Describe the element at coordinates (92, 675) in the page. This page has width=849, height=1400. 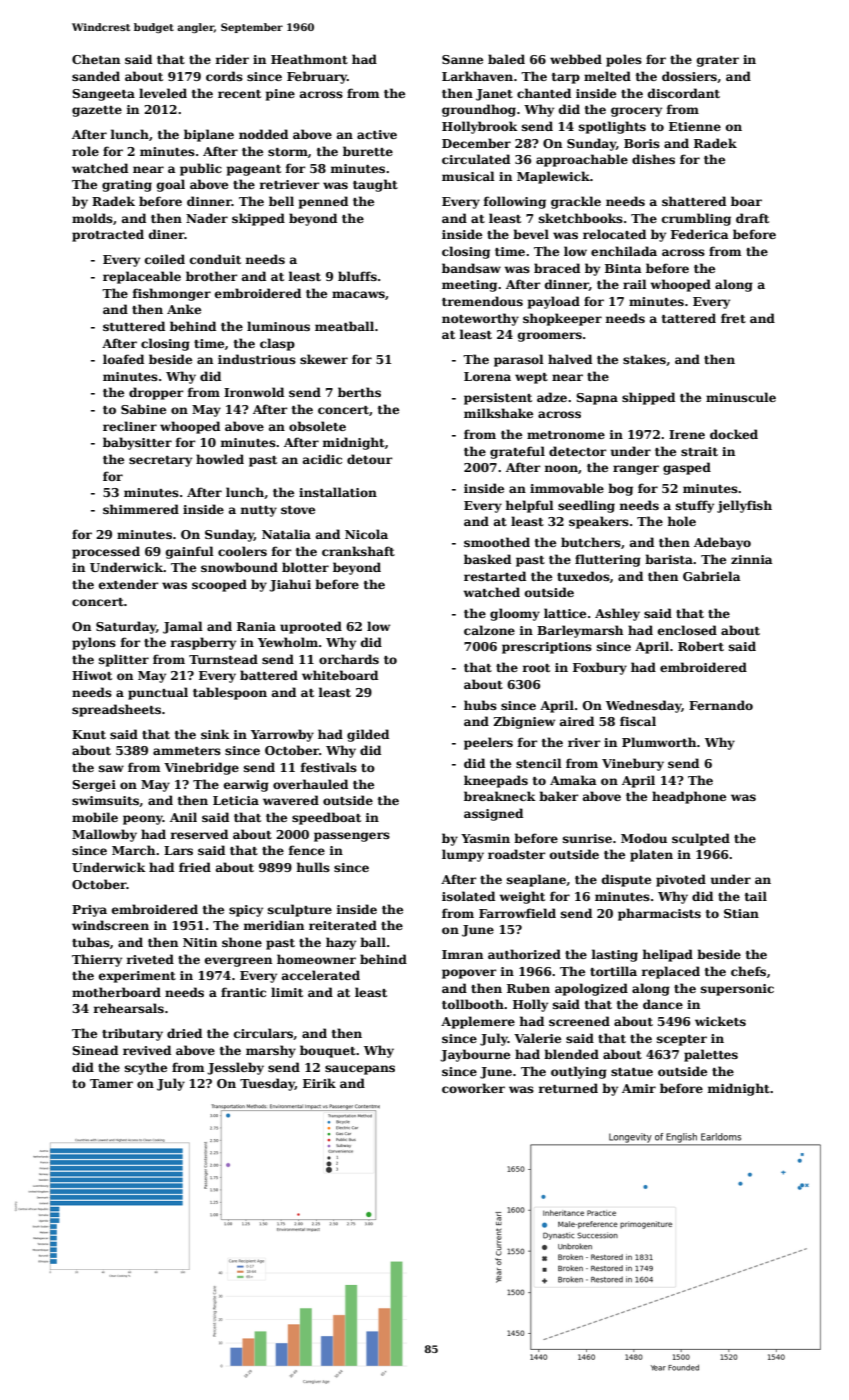
I see `Hiwot` at that location.
